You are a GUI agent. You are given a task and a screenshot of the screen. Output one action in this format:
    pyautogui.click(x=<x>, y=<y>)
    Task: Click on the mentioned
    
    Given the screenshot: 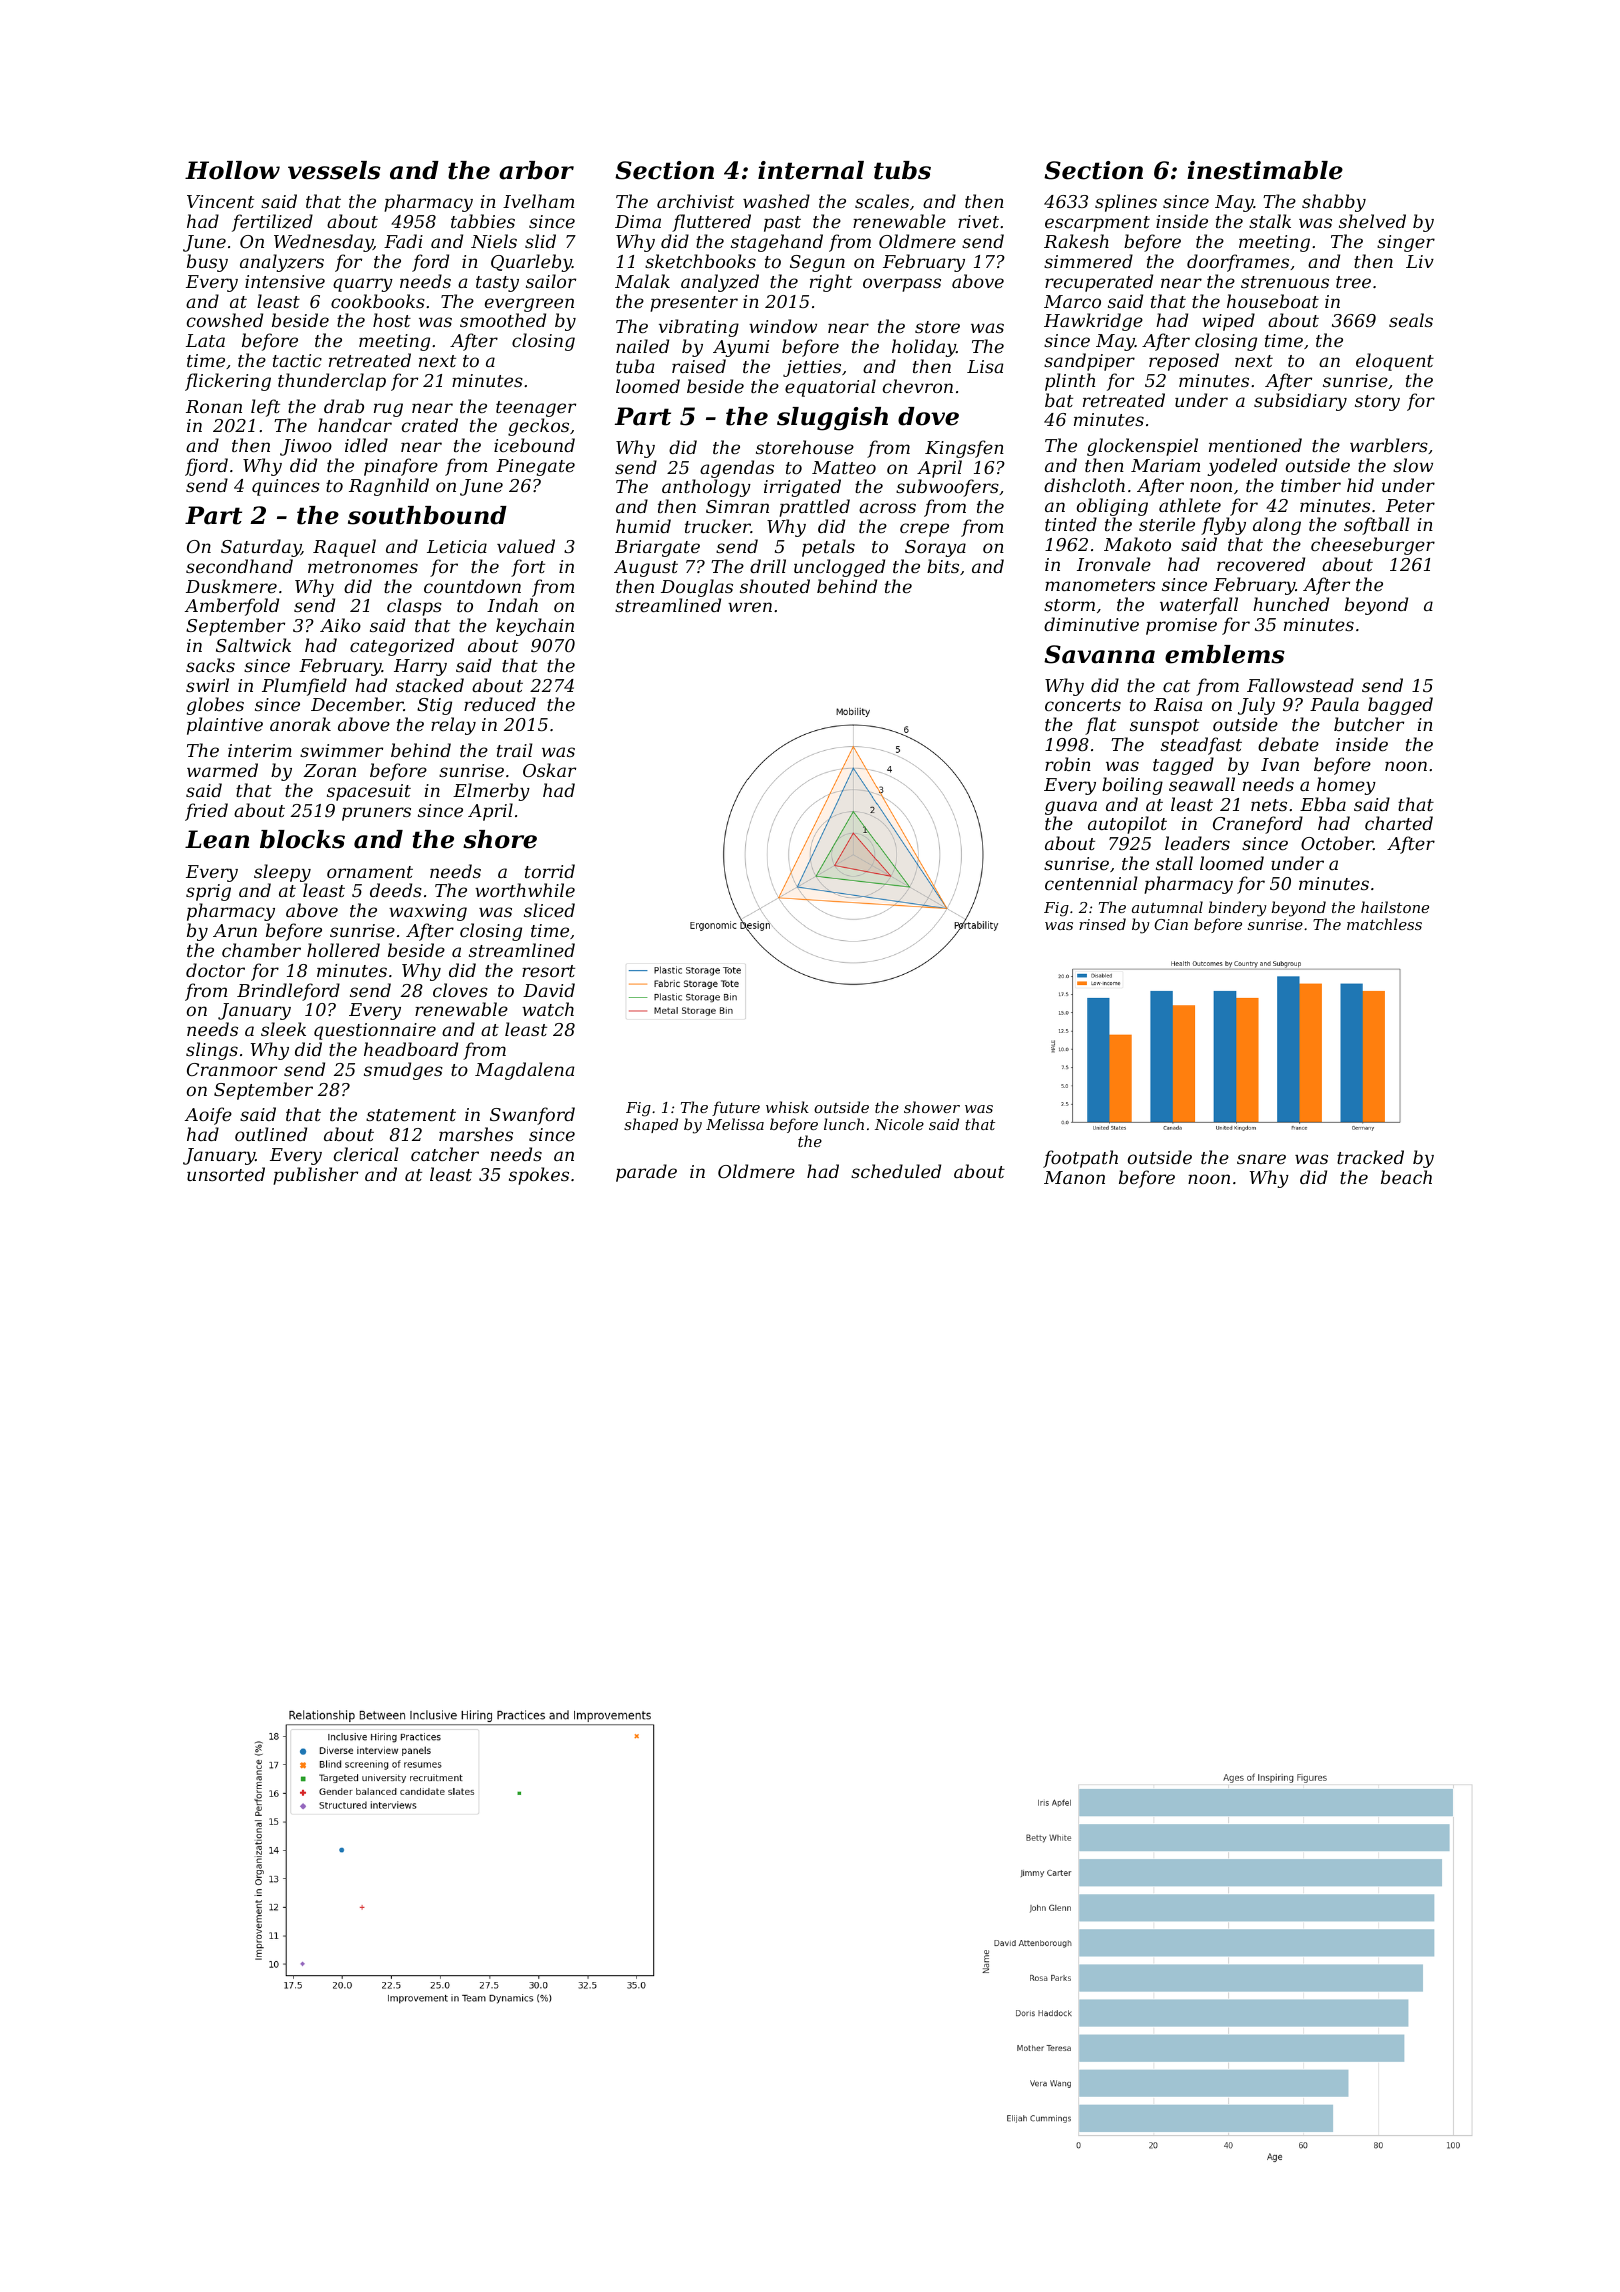 What is the action you would take?
    pyautogui.click(x=1255, y=445)
